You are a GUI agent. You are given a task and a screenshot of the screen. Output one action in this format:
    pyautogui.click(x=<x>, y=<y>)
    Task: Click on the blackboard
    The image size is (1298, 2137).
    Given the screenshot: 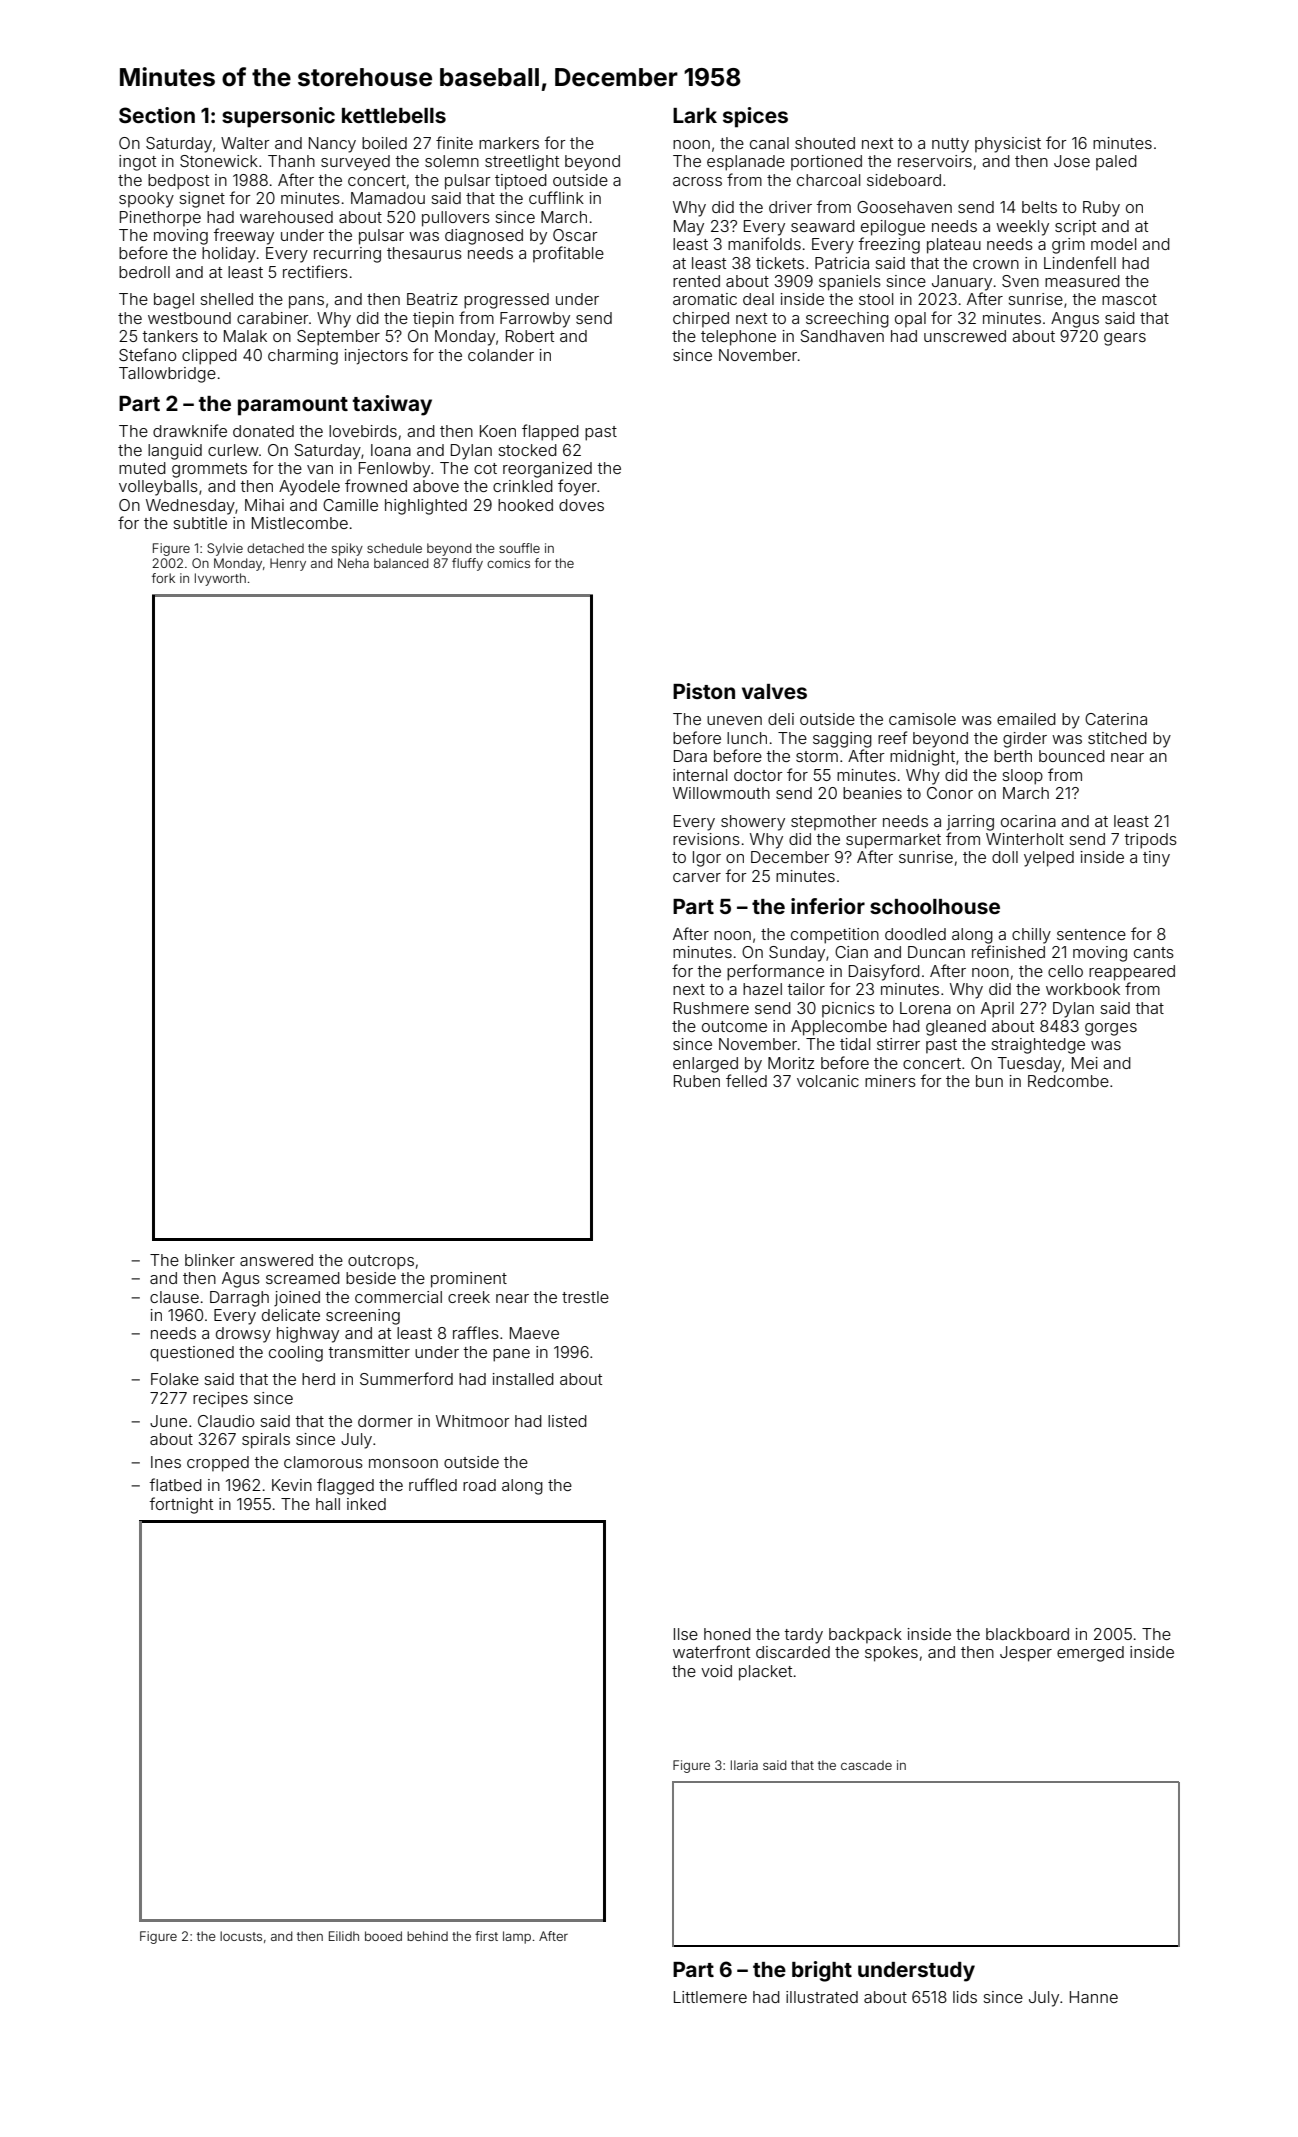 What is the action you would take?
    pyautogui.click(x=1027, y=1634)
